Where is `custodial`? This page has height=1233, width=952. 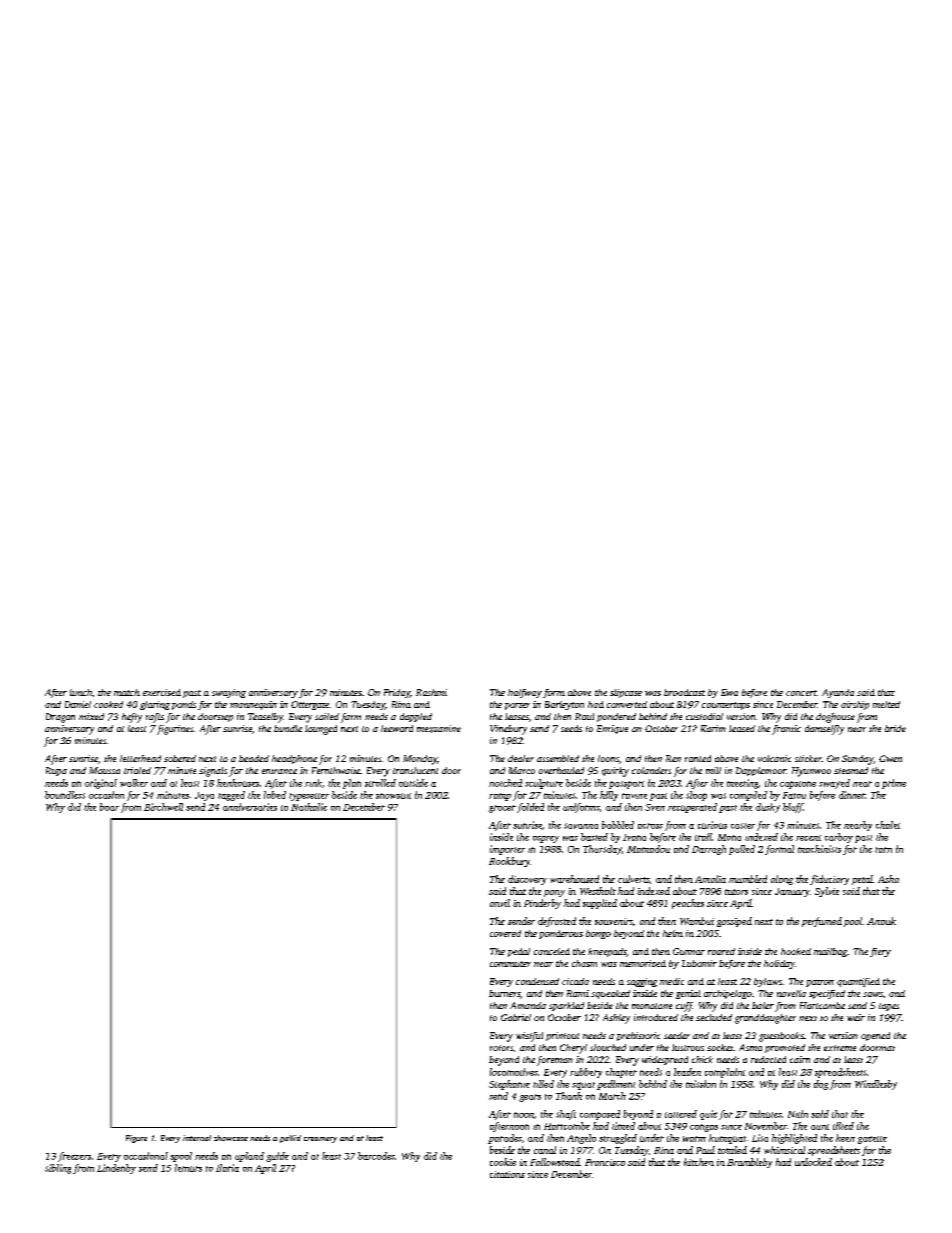
custodial is located at coordinates (704, 716).
